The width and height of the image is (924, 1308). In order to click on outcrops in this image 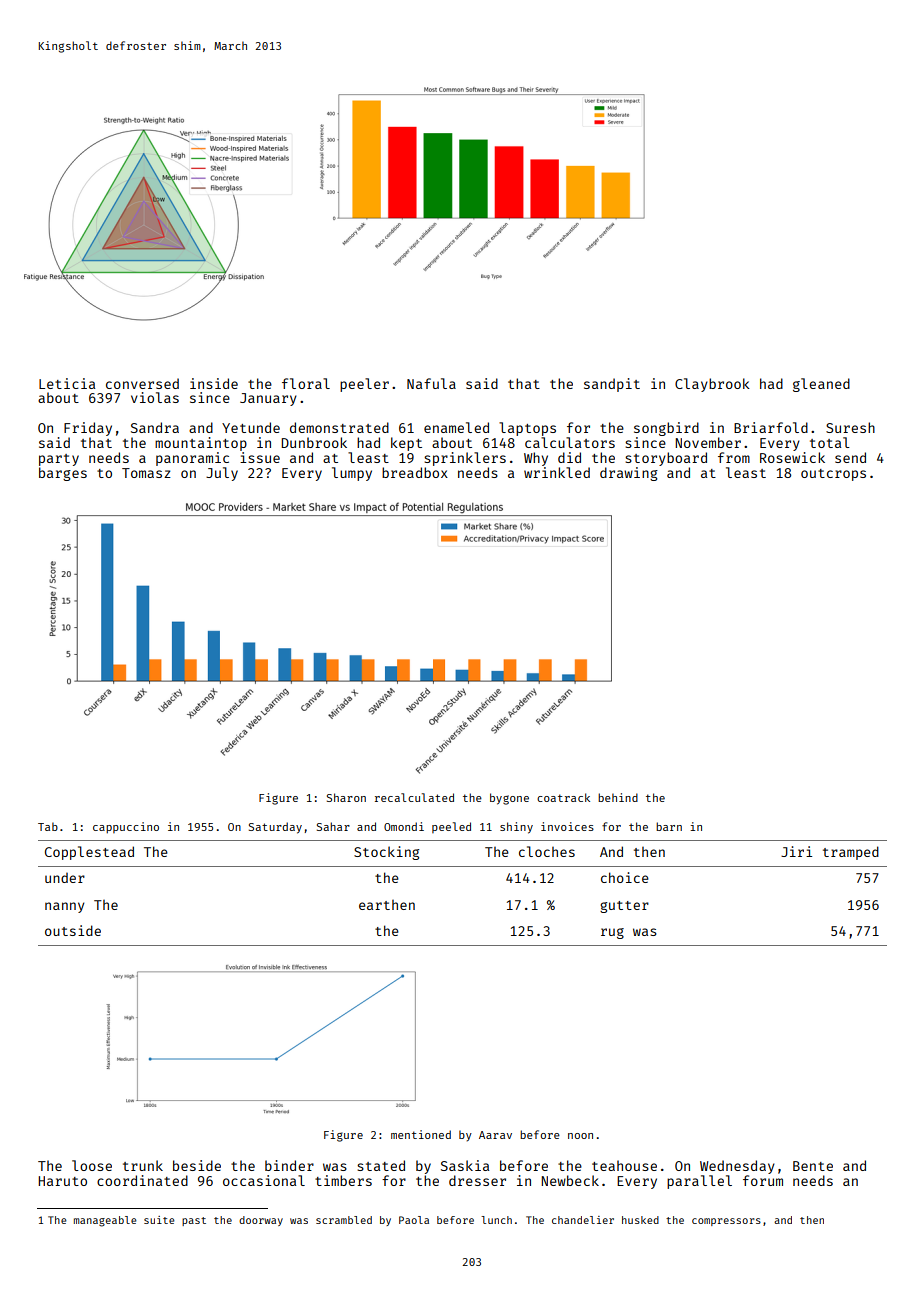, I will do `click(833, 475)`.
